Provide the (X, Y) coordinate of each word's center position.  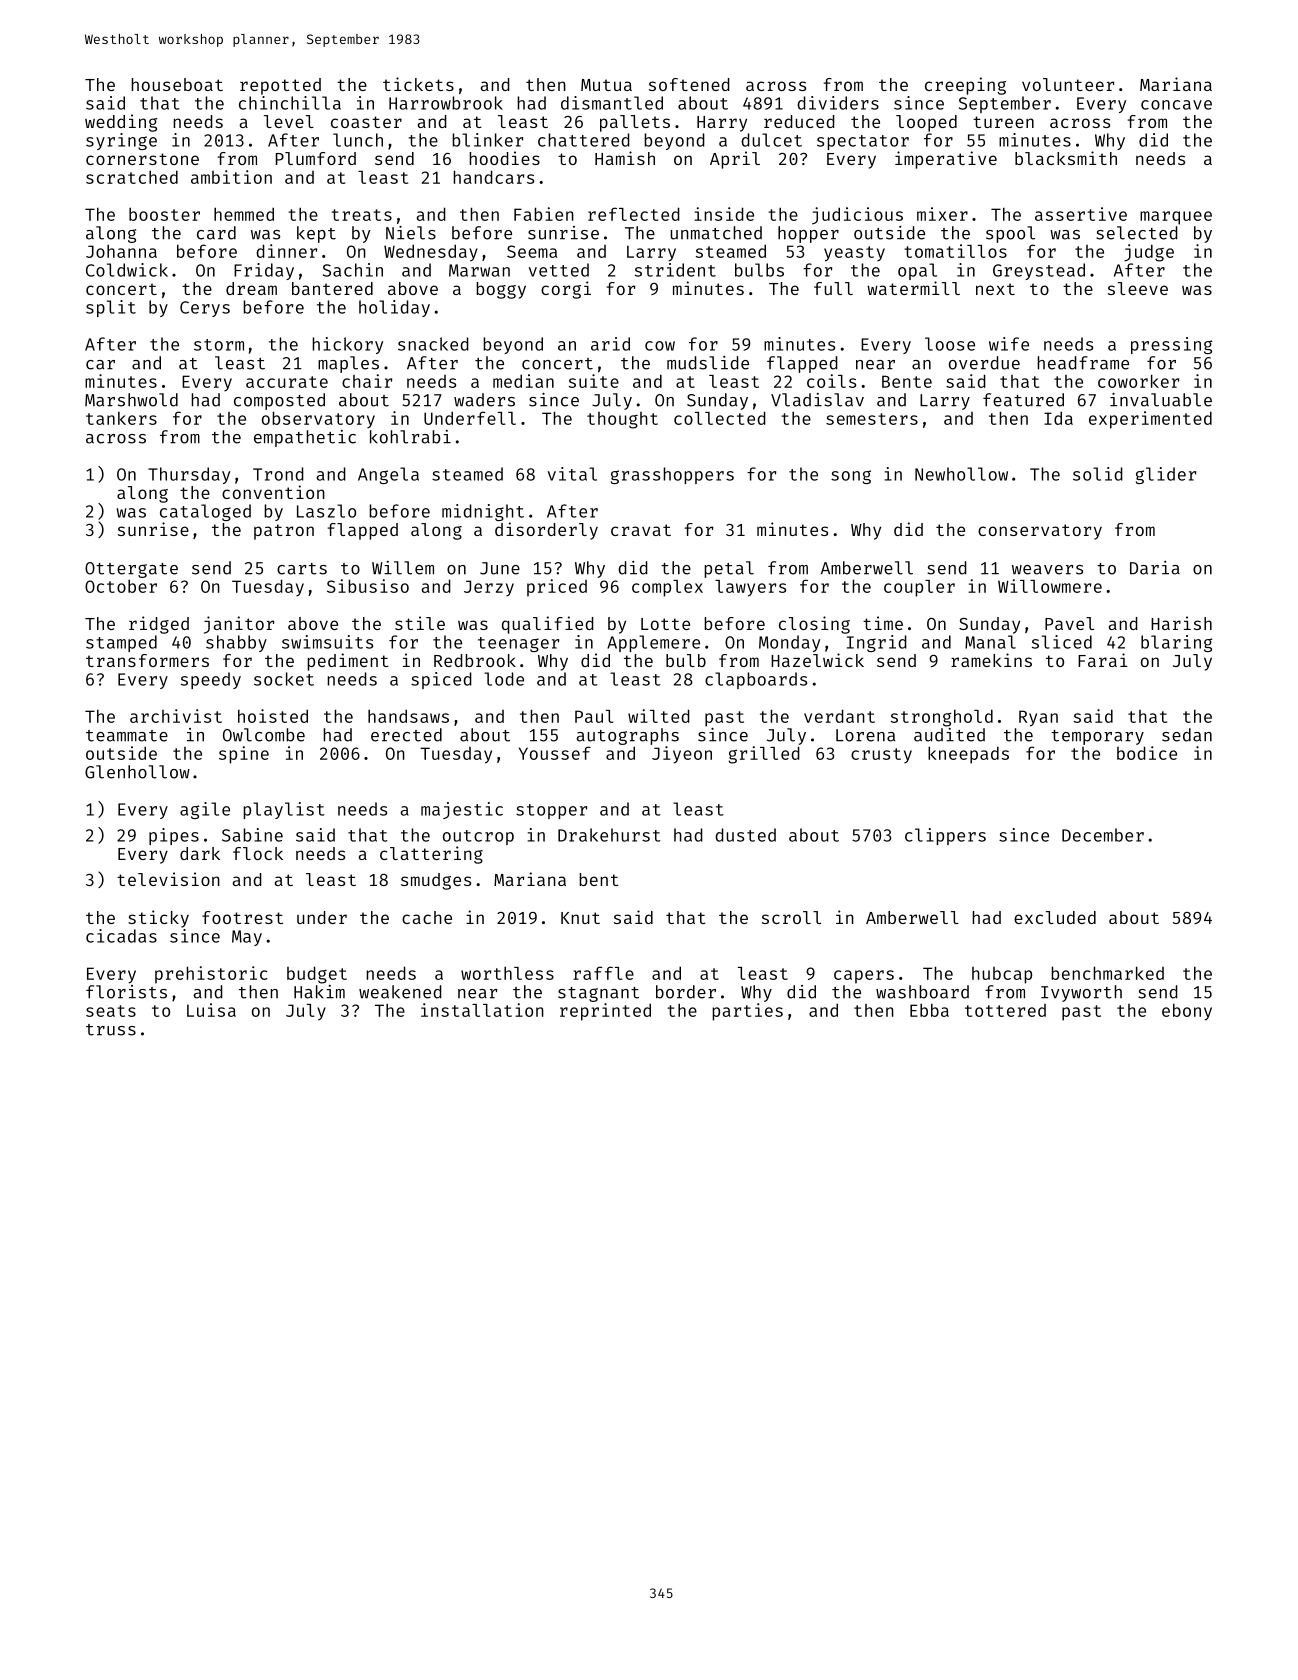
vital (572, 474)
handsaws (408, 716)
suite (594, 381)
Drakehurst (609, 835)
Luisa (211, 1010)
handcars (493, 177)
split (111, 308)
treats (361, 215)
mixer (942, 214)
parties (747, 1012)
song (851, 477)
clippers (945, 836)
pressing (1171, 345)
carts (302, 569)
